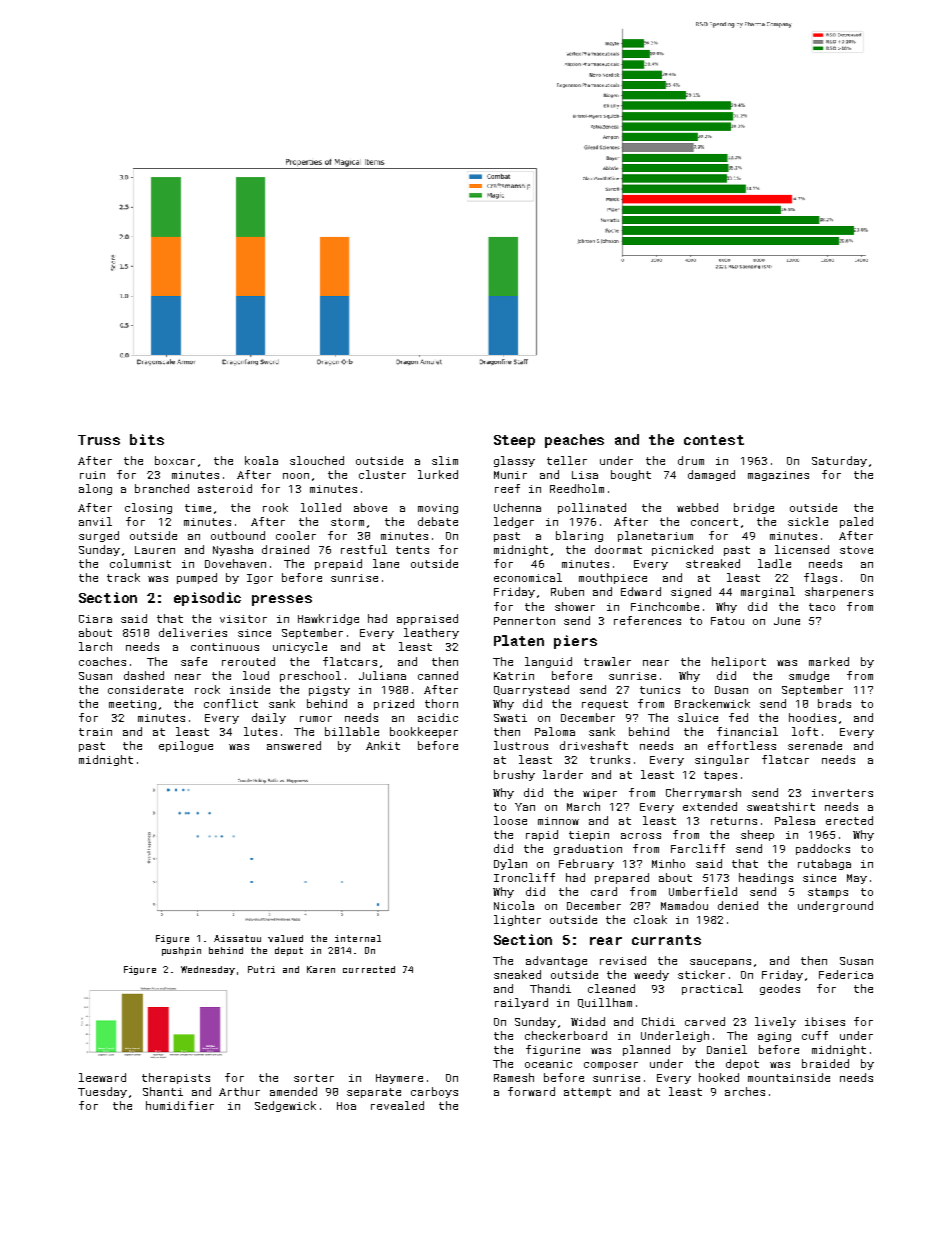 The image size is (952, 1233). Describe the element at coordinates (558, 821) in the screenshot. I see `minnow` at that location.
